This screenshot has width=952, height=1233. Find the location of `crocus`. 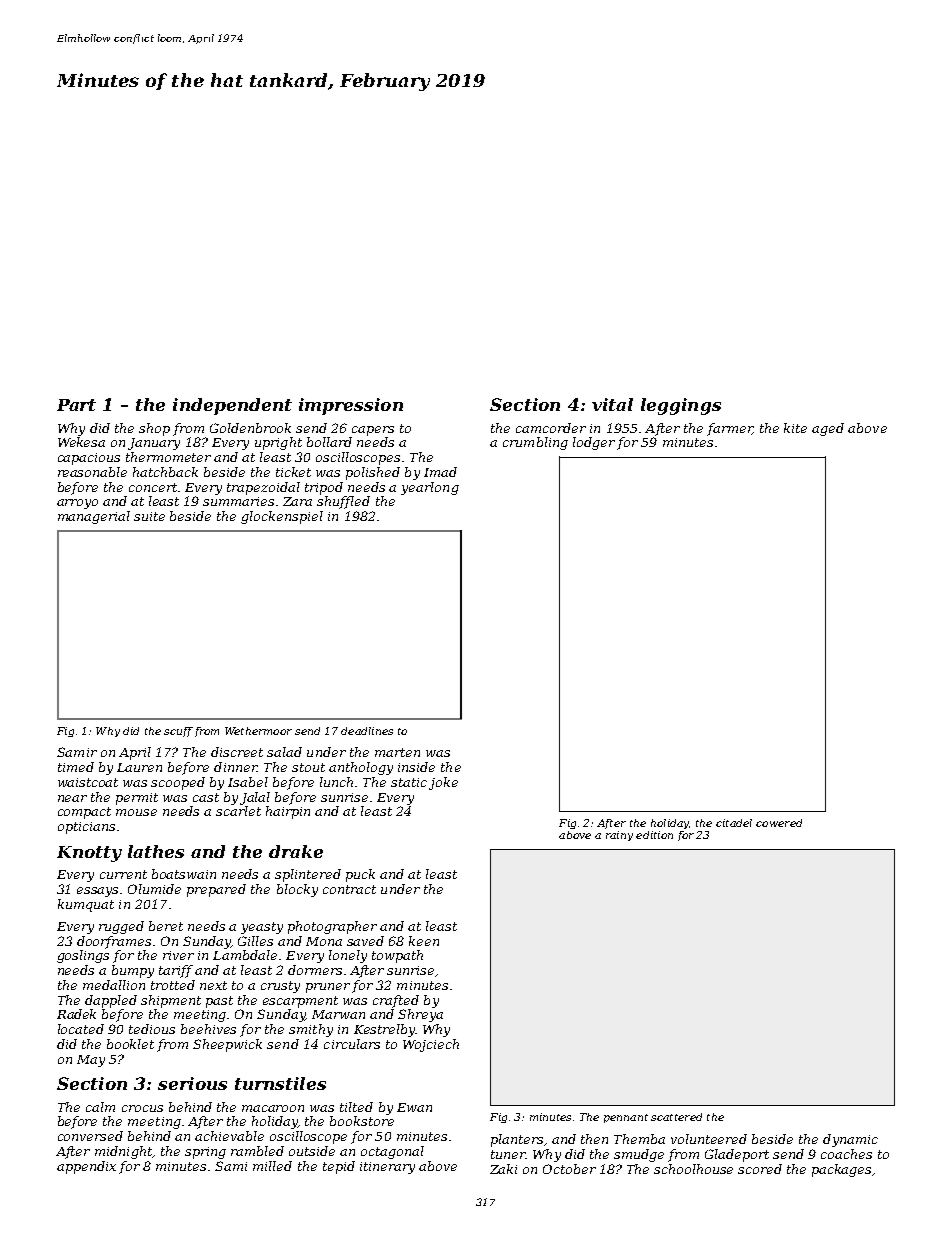

crocus is located at coordinates (142, 1108).
